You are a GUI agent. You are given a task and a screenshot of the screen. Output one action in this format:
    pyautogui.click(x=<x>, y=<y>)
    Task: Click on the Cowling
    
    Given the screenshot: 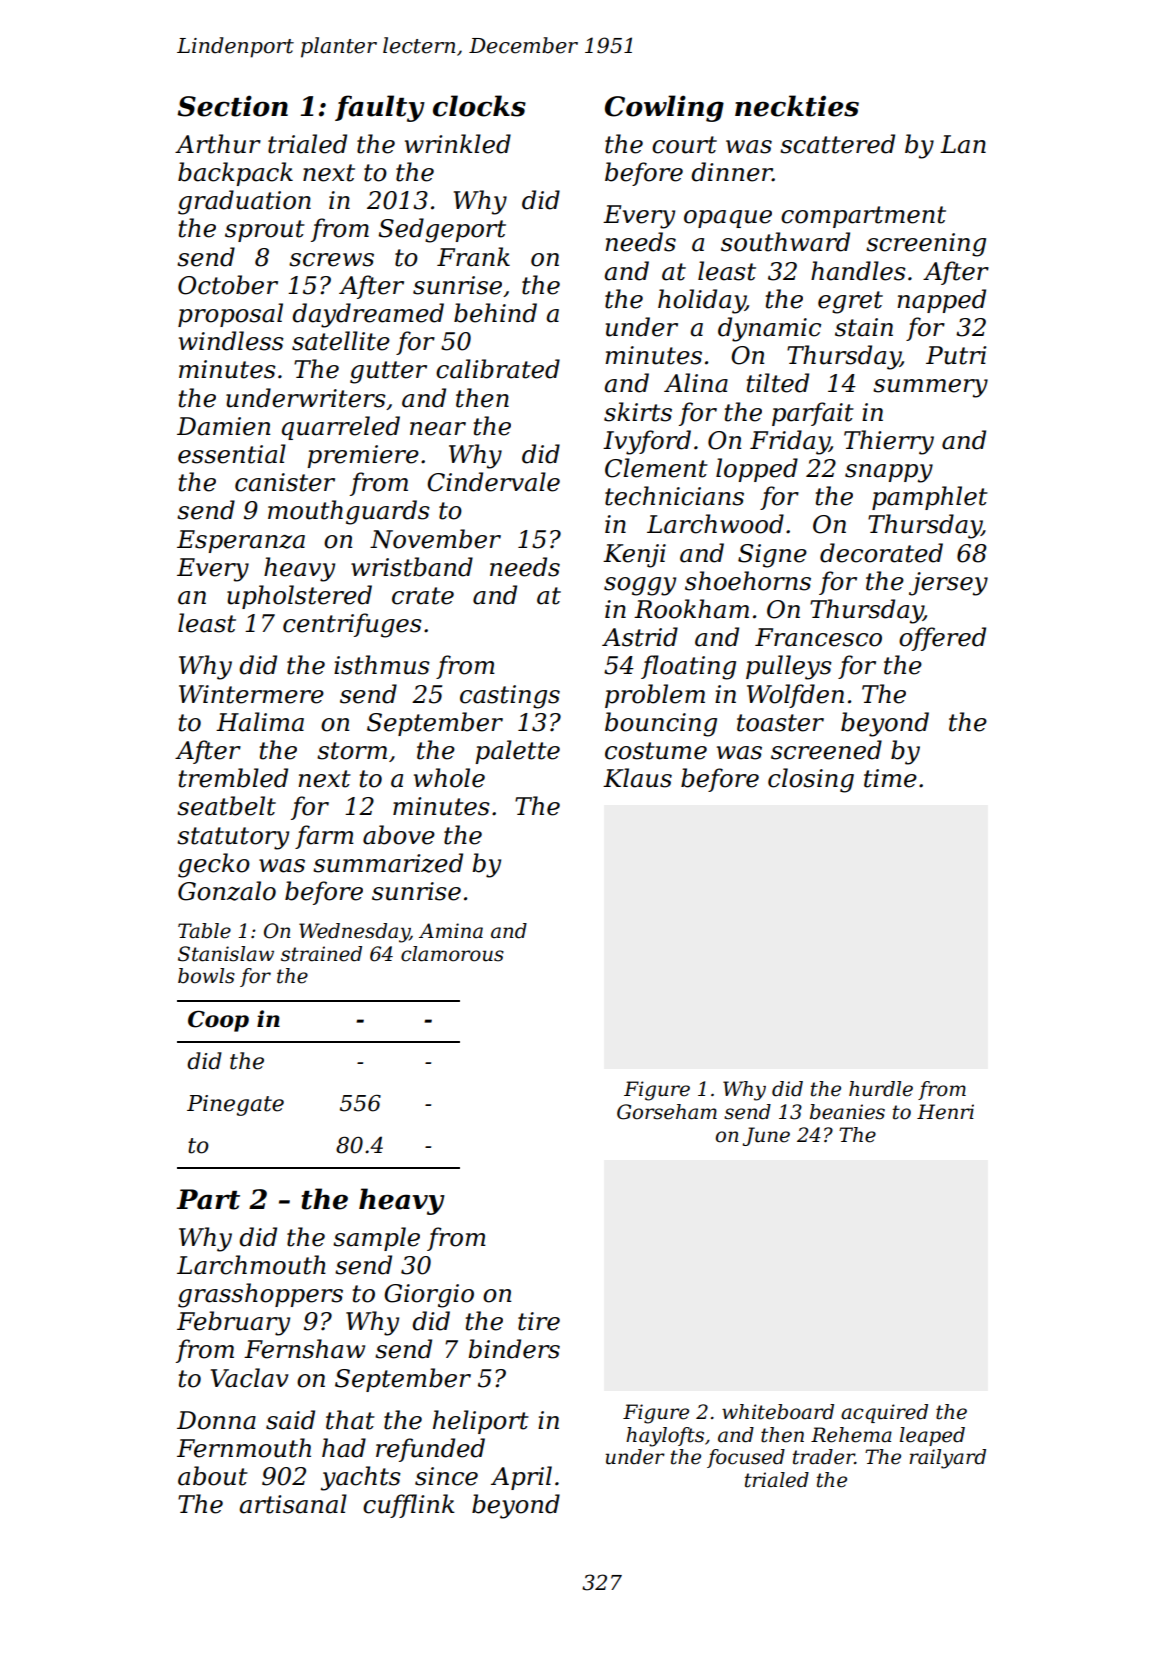 What is the action you would take?
    pyautogui.click(x=664, y=108)
